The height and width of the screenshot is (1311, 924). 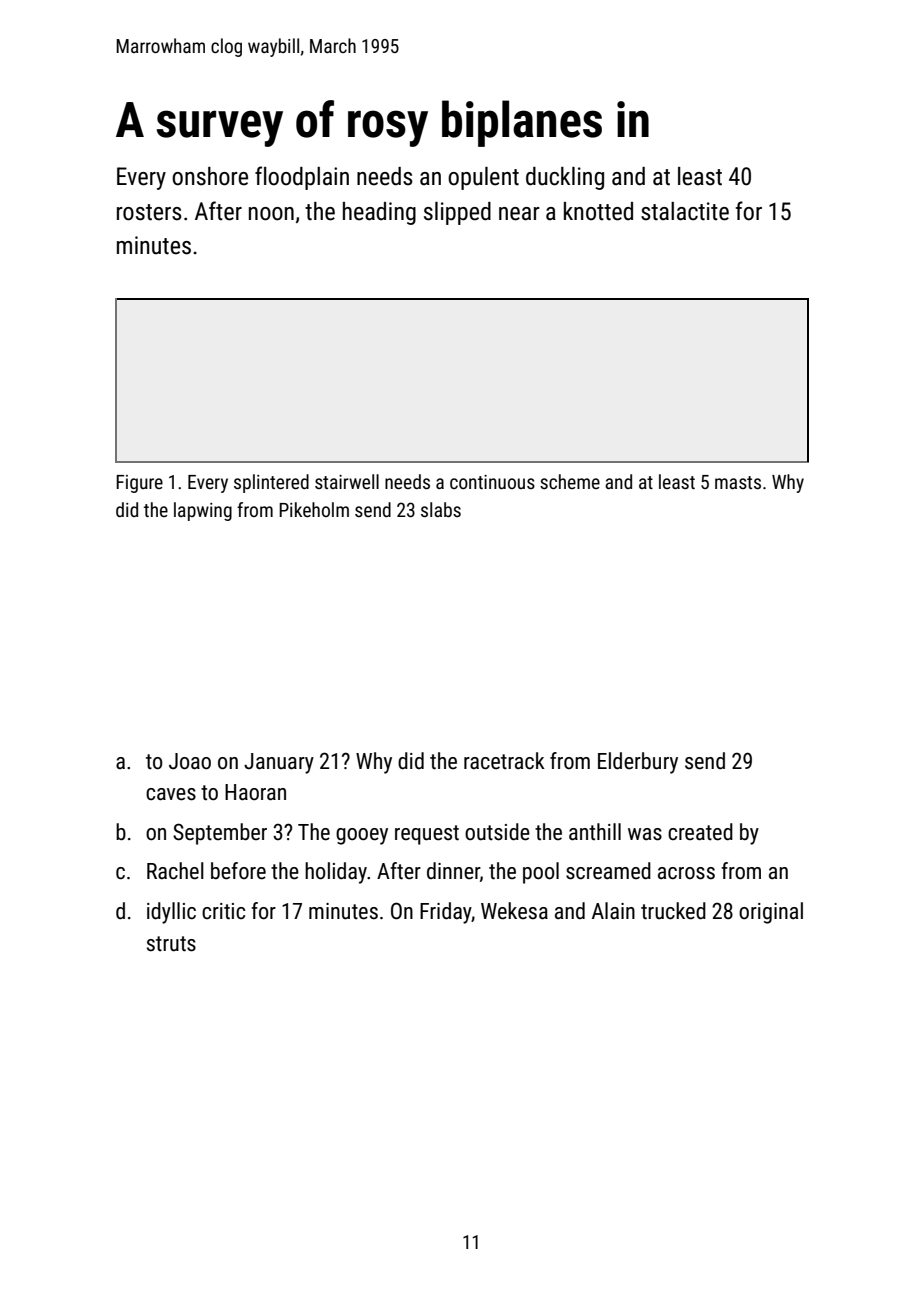 What do you see at coordinates (171, 944) in the screenshot?
I see `struts` at bounding box center [171, 944].
